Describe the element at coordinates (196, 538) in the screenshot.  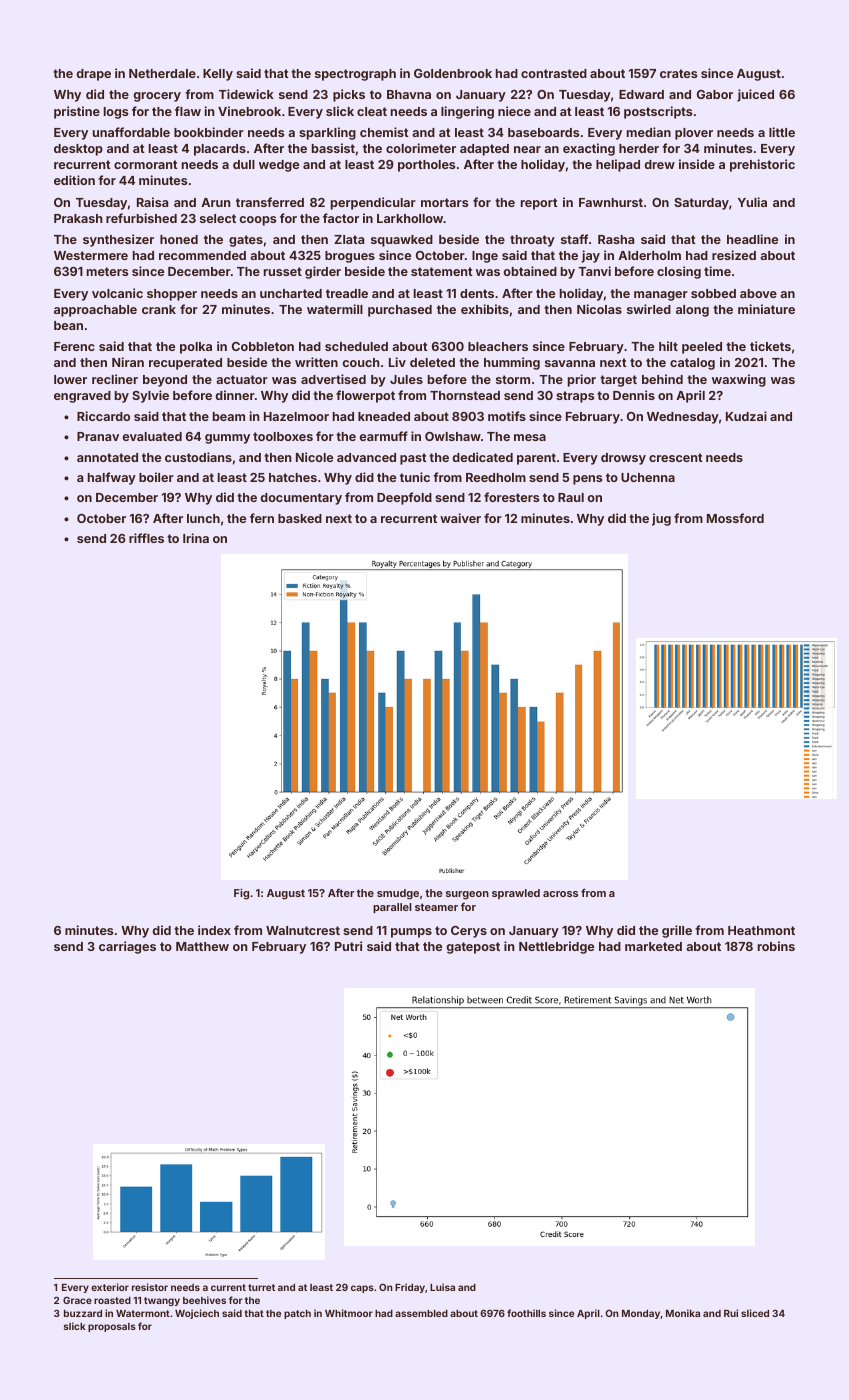
I see `Irina` at that location.
